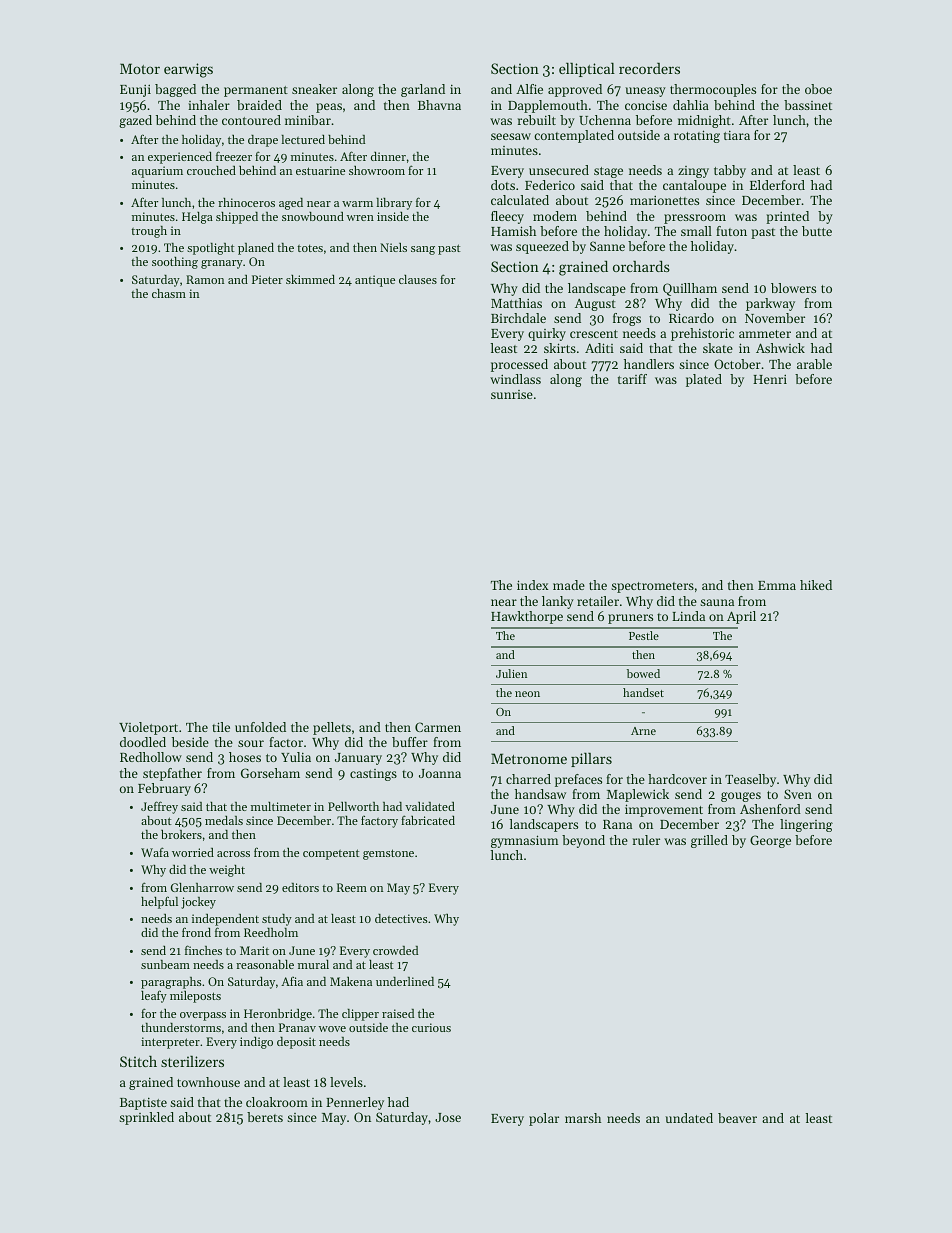  Describe the element at coordinates (652, 587) in the screenshot. I see `spectrometers` at that location.
